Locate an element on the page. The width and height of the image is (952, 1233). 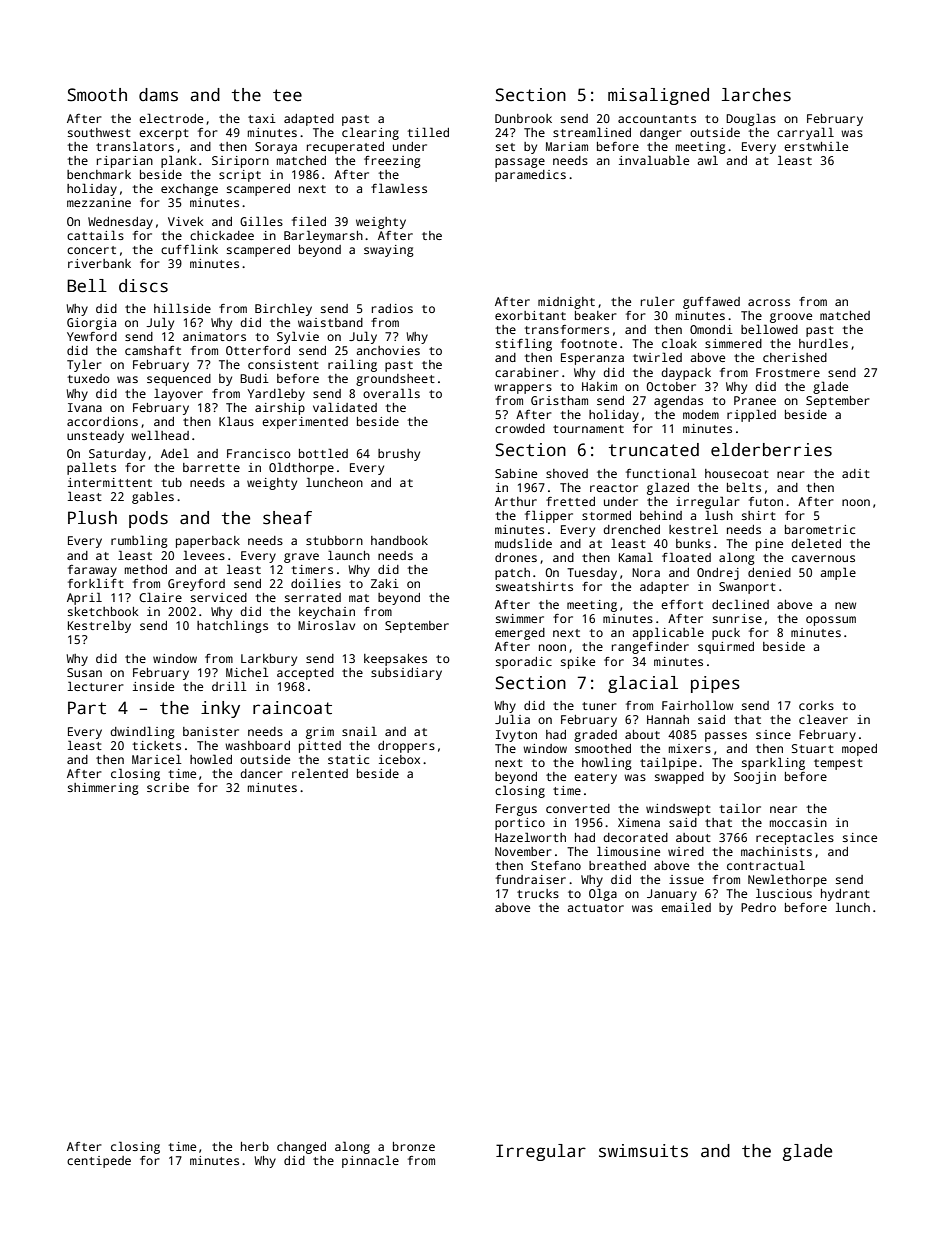
centipede is located at coordinates (99, 1162).
